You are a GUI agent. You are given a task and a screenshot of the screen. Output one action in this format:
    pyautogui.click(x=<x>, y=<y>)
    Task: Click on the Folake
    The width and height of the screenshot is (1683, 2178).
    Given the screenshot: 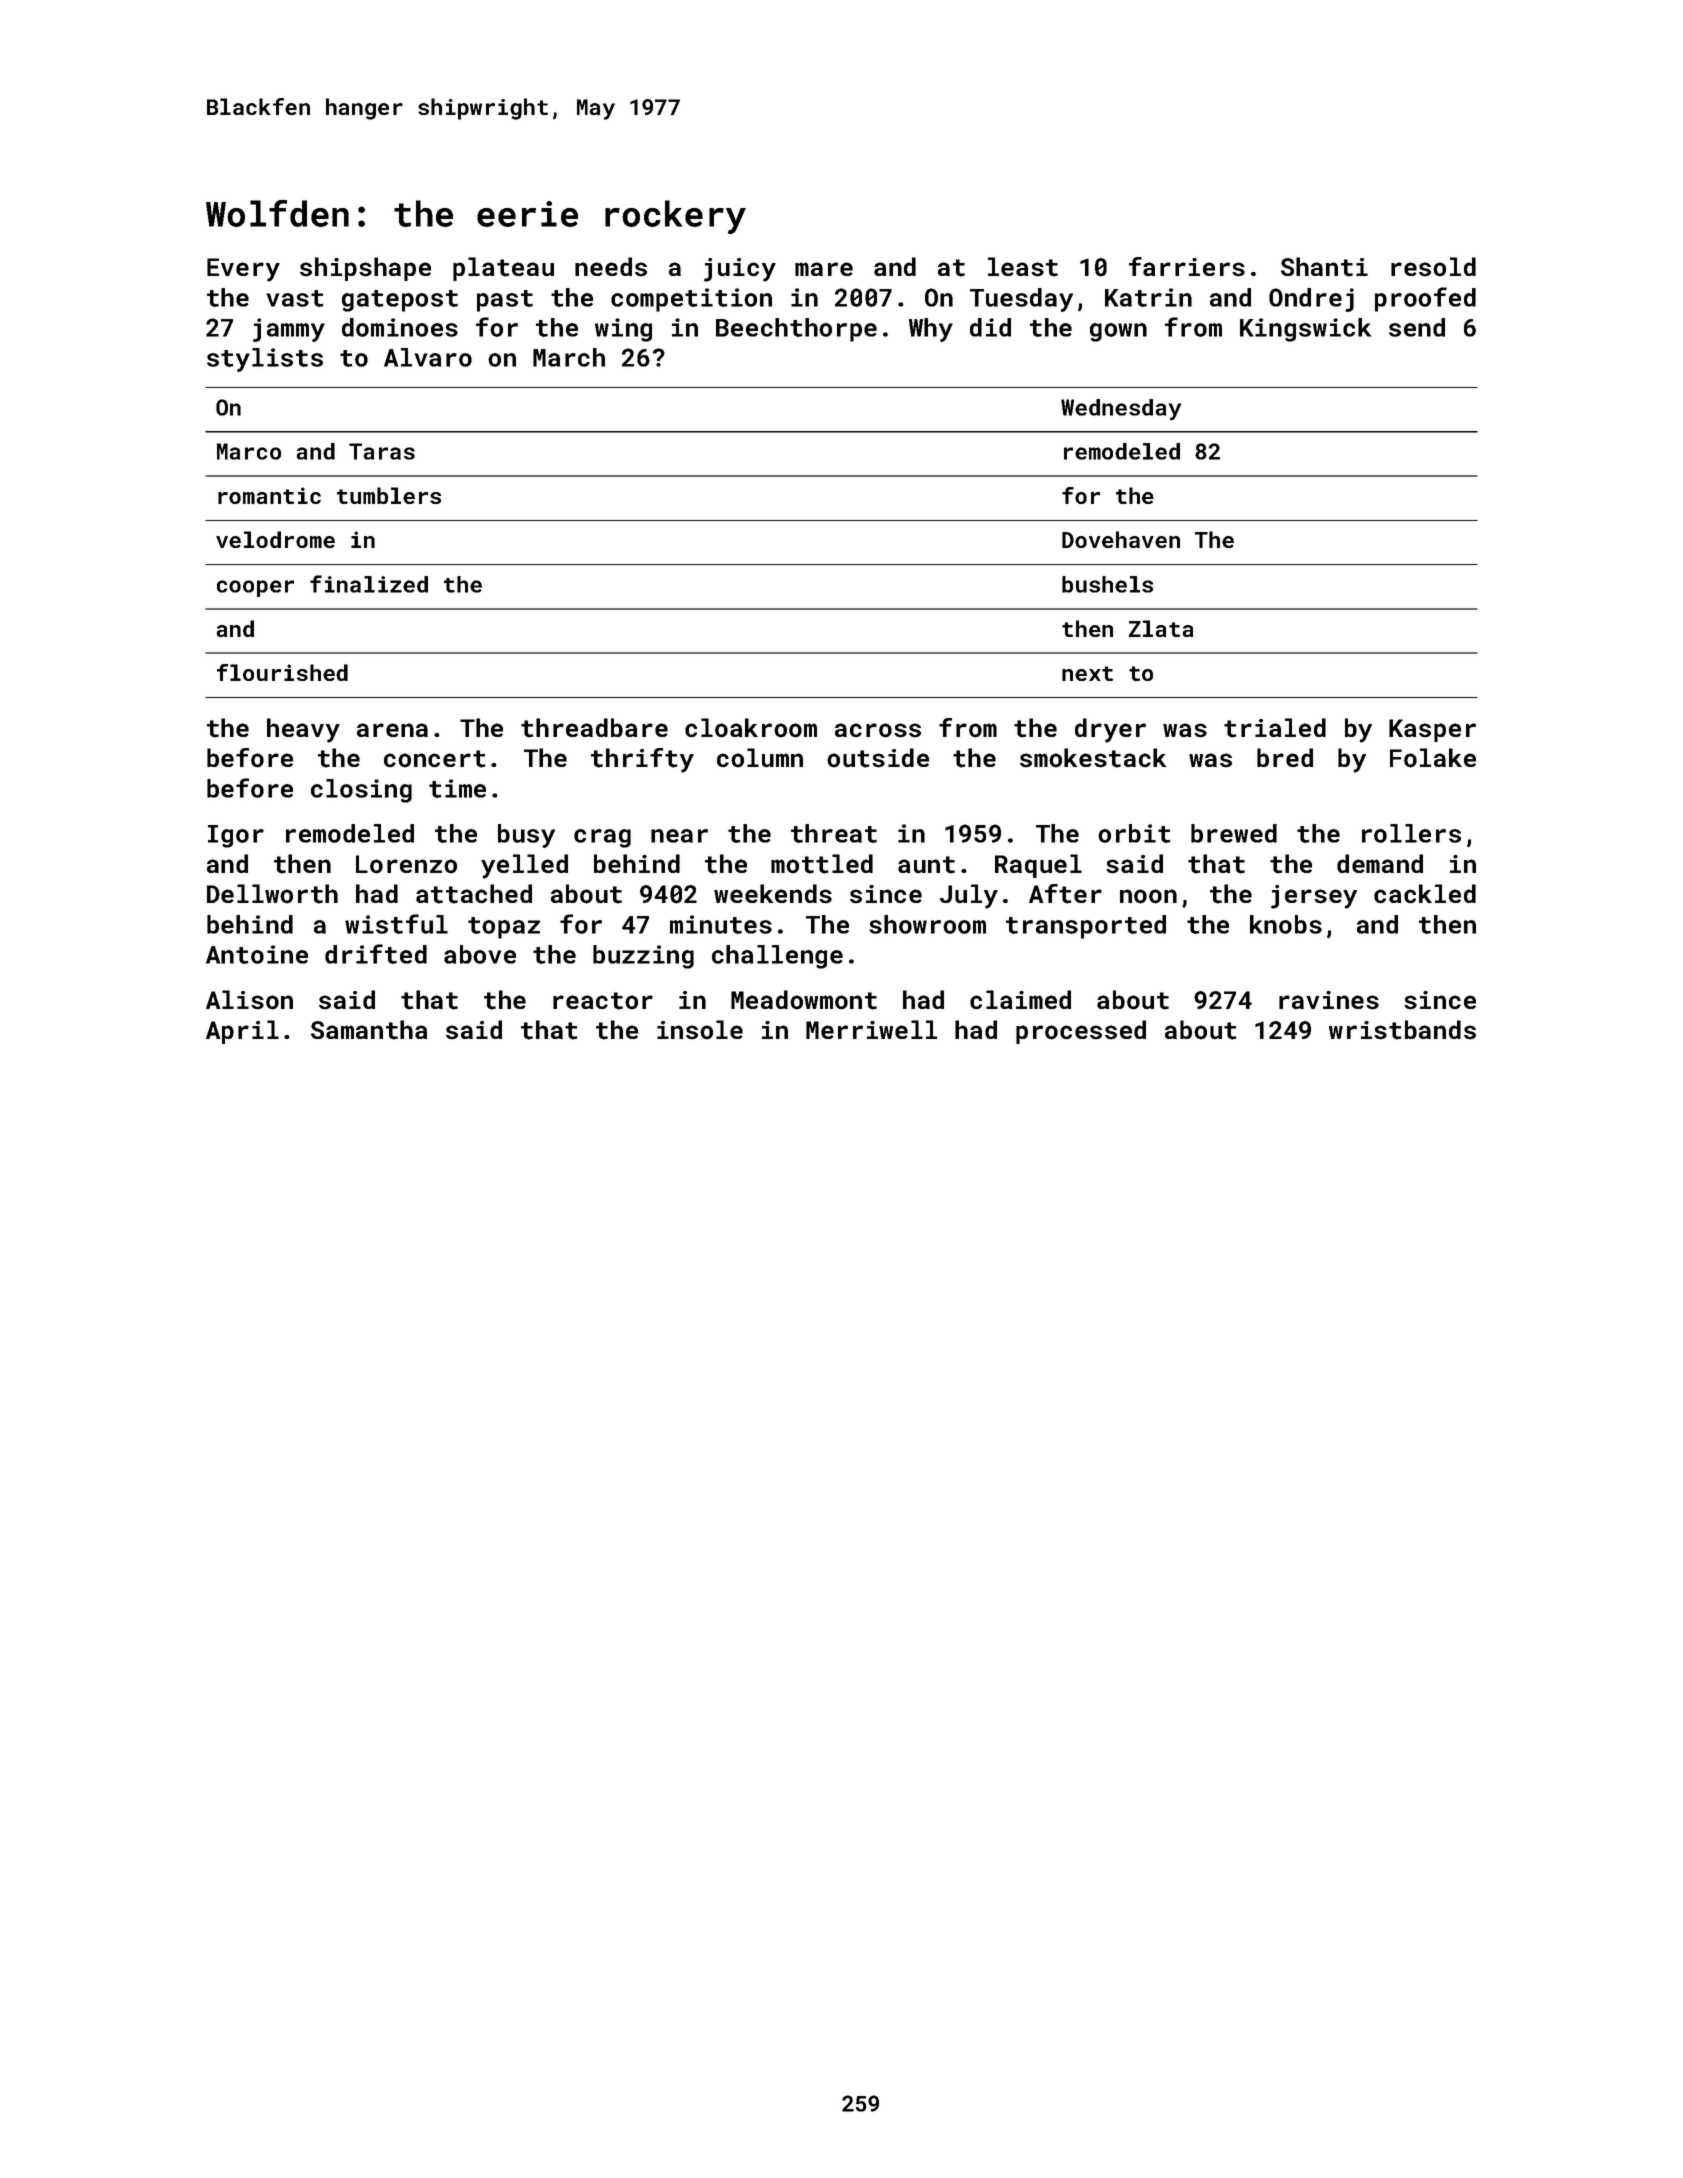 What is the action you would take?
    pyautogui.click(x=1433, y=758)
